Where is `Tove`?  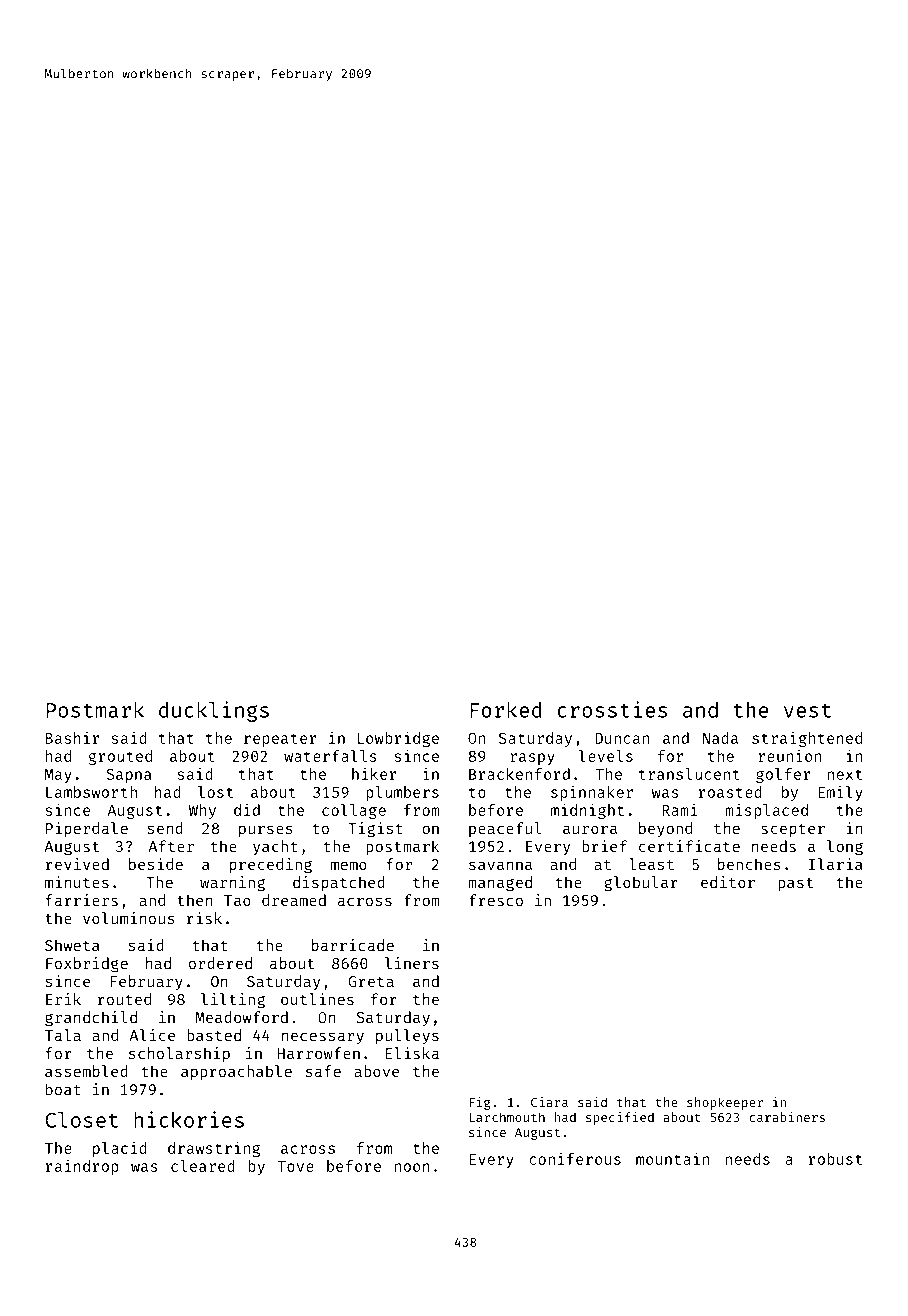
Tove is located at coordinates (295, 1166).
